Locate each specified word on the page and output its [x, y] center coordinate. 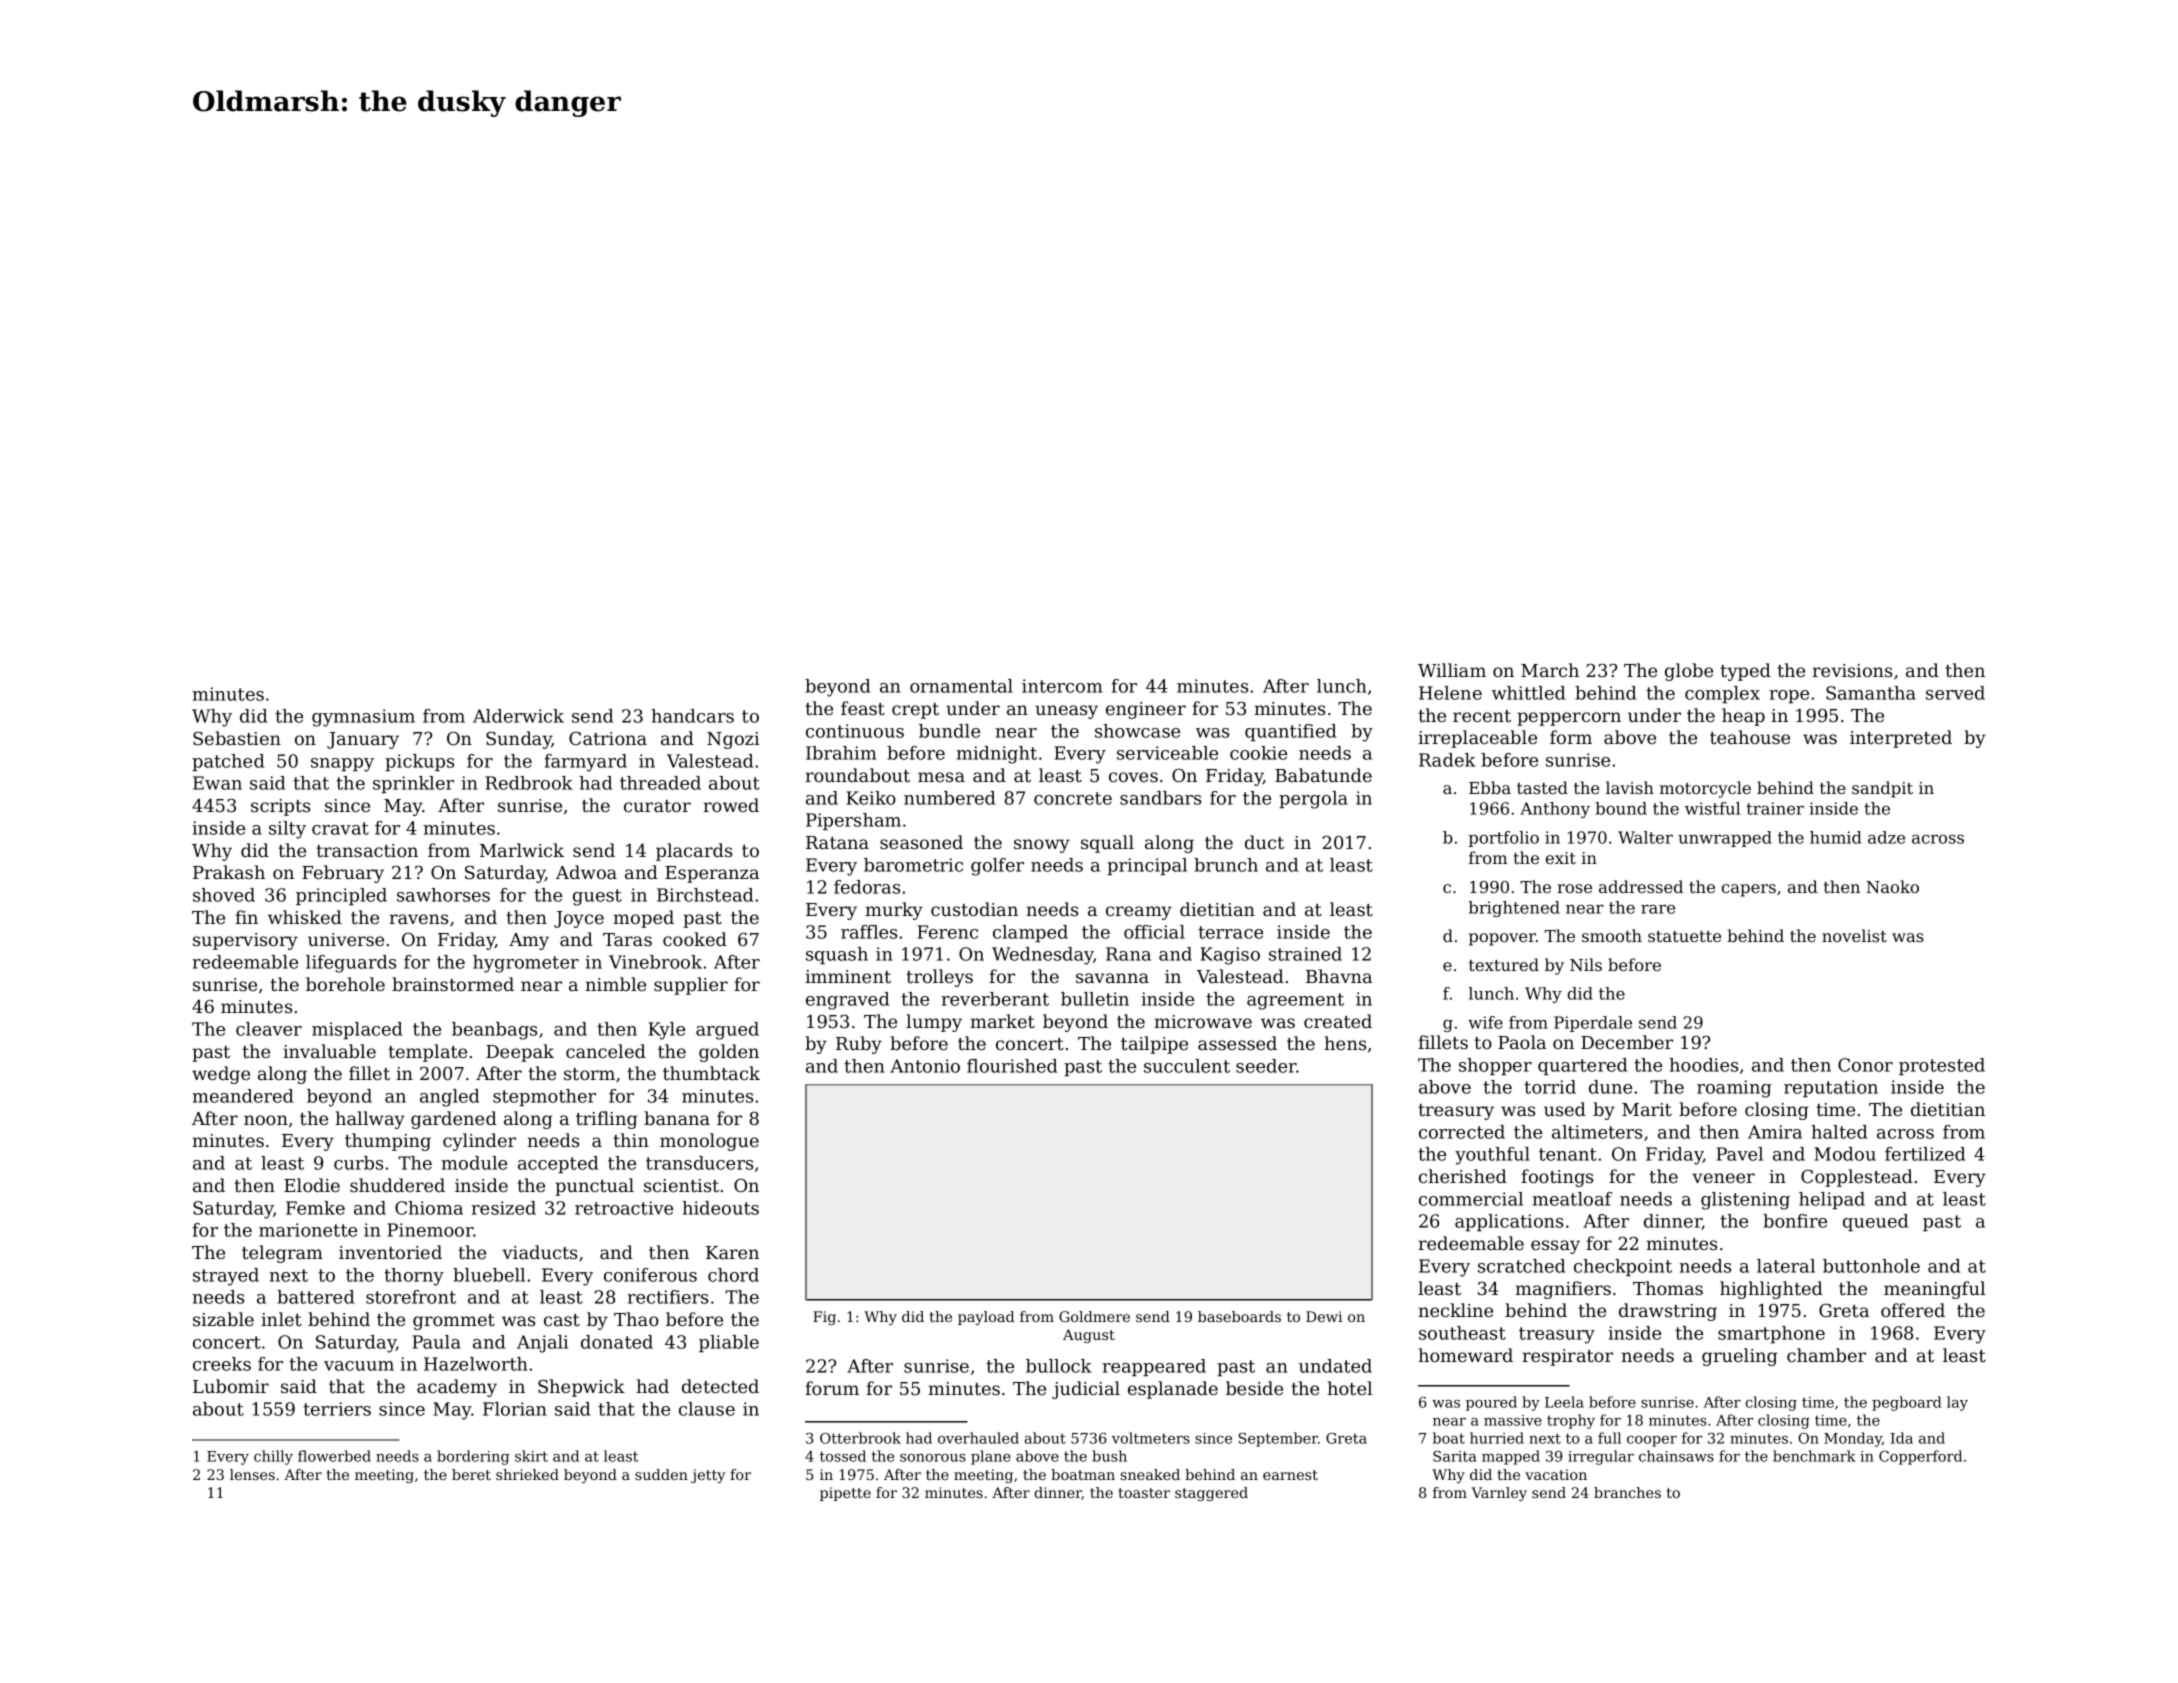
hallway [370, 1120]
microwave [1203, 1021]
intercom [1062, 686]
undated [1335, 1366]
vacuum [359, 1366]
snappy [342, 765]
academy [457, 1388]
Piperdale [1593, 1024]
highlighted [1771, 1290]
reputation [1831, 1088]
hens [1345, 1043]
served [1955, 693]
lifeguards [351, 964]
